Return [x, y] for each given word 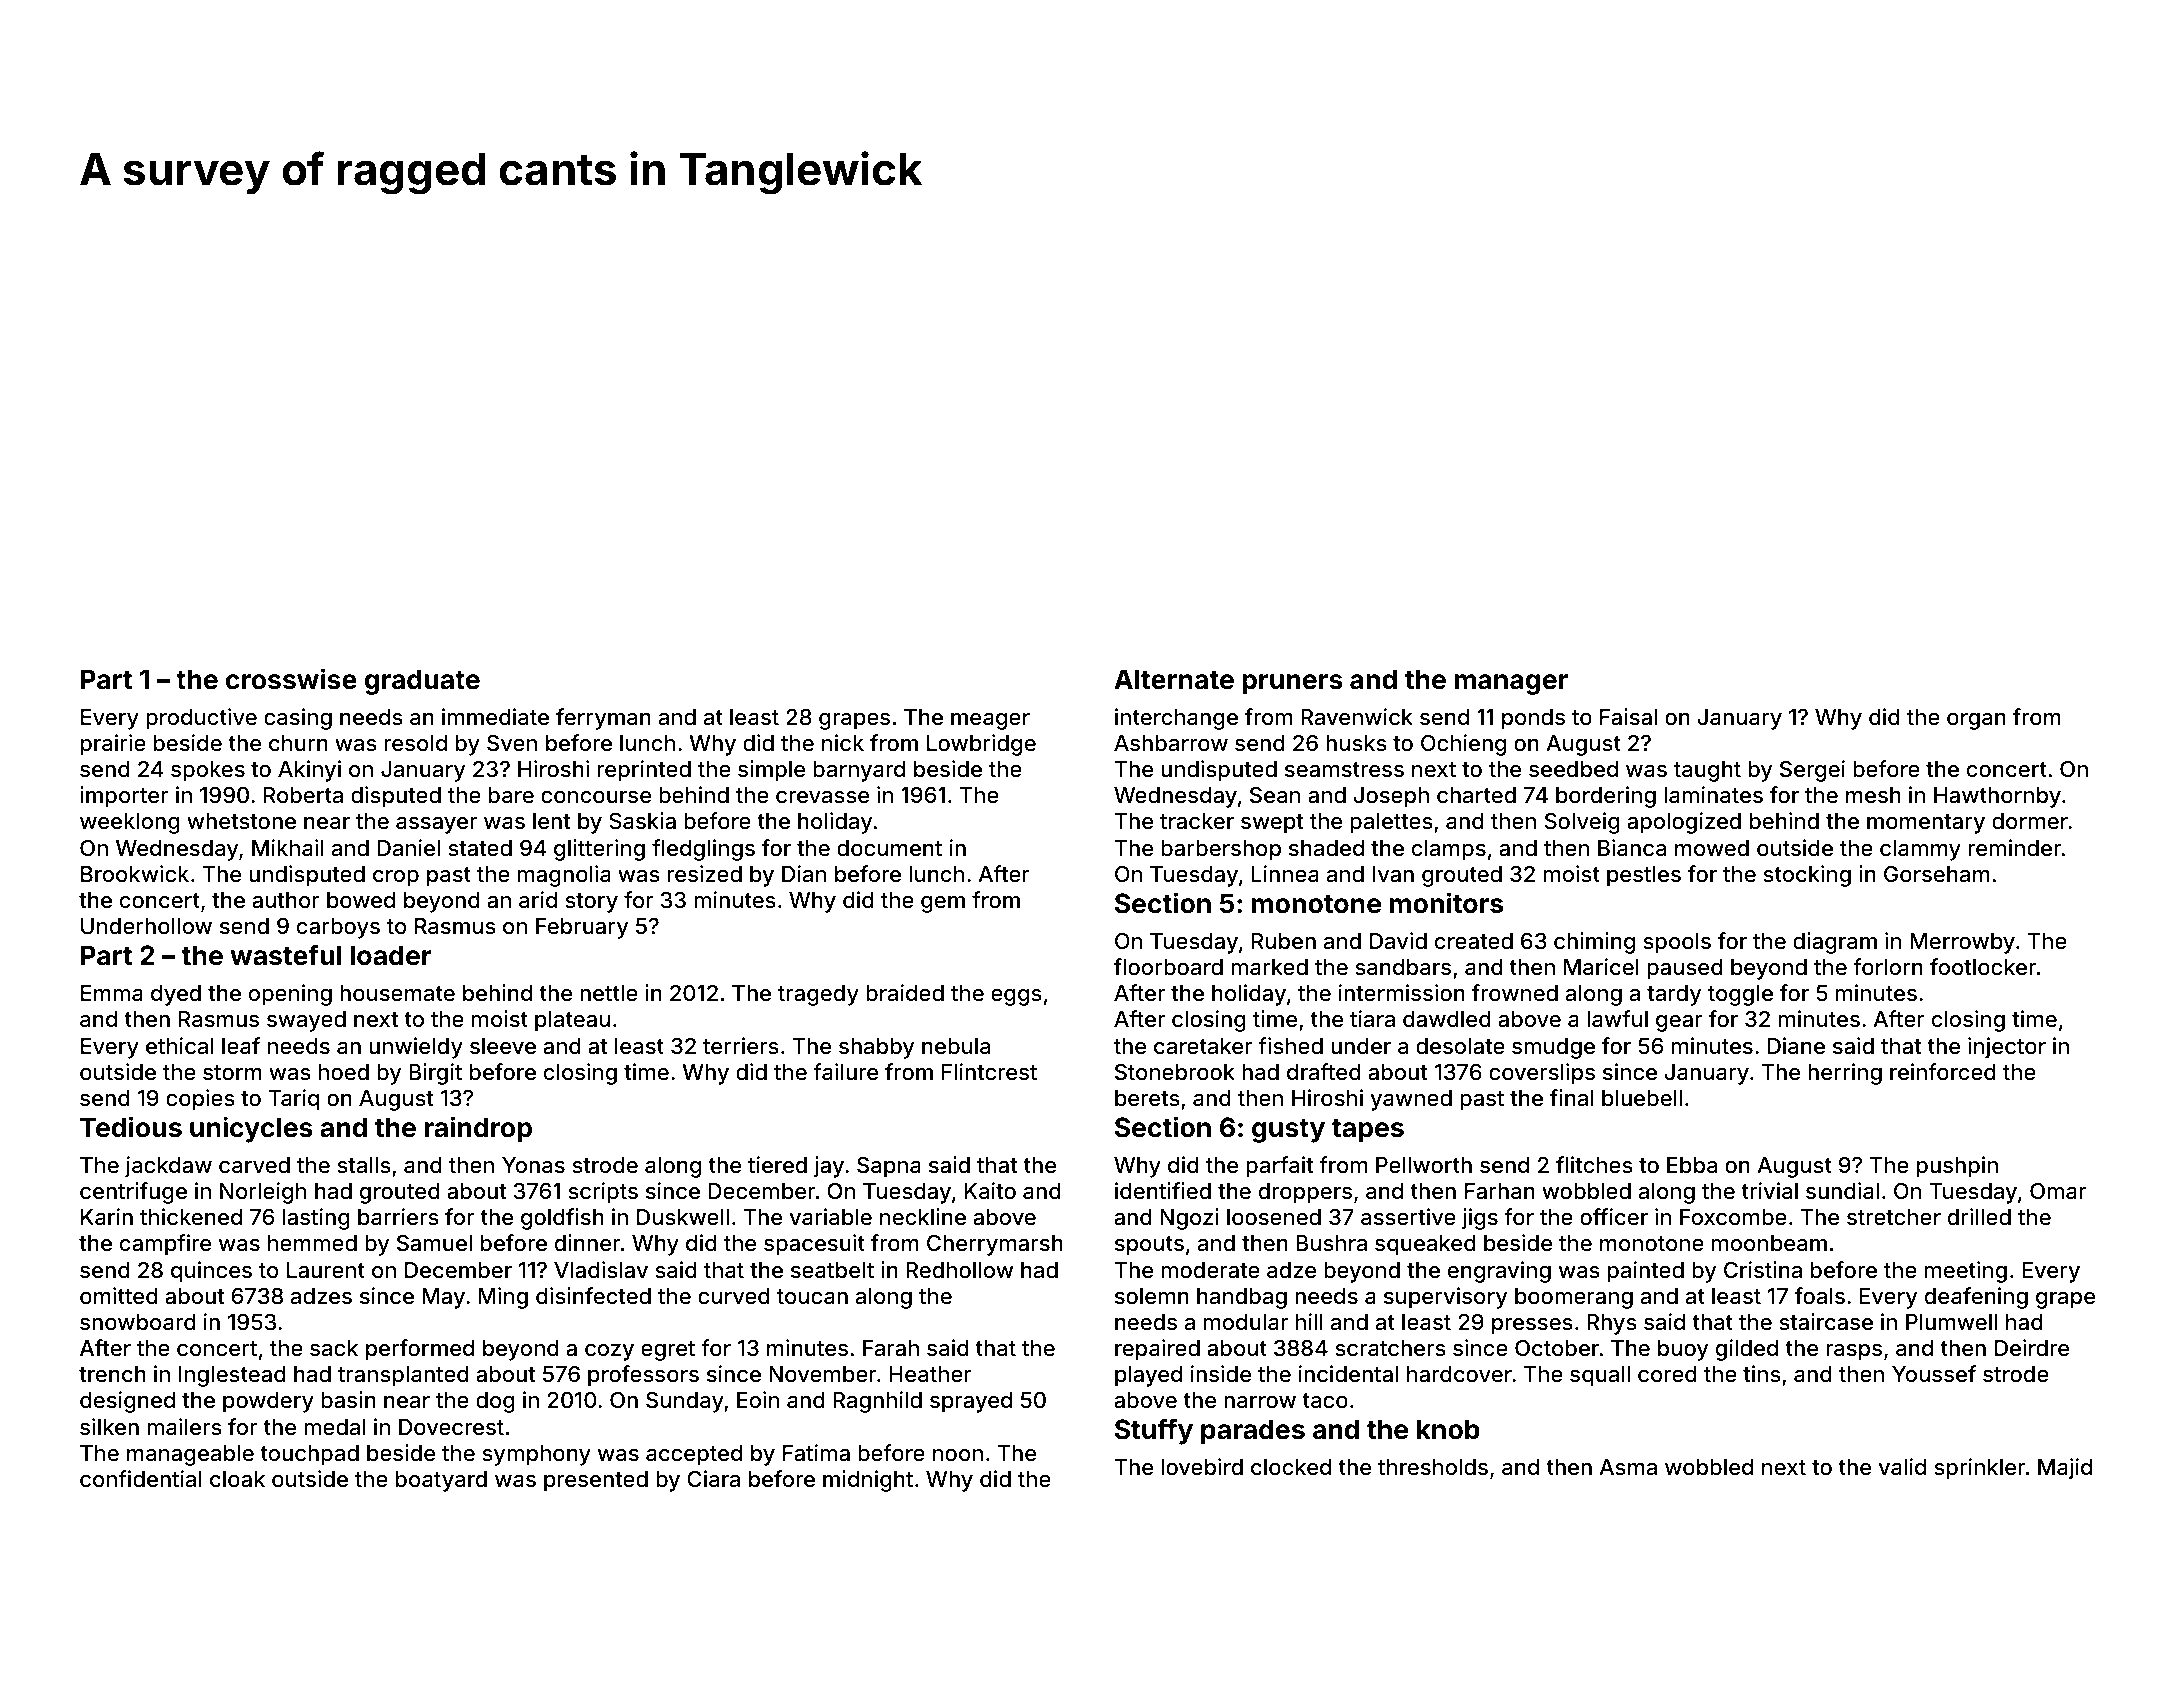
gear [1679, 1023]
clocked [1291, 1467]
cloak [237, 1479]
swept [1272, 824]
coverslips [1542, 1074]
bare [511, 795]
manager [1511, 684]
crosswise [291, 679]
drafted [1324, 1071]
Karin [107, 1217]
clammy [1920, 850]
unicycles [251, 1129]
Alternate [1174, 679]
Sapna [889, 1167]
